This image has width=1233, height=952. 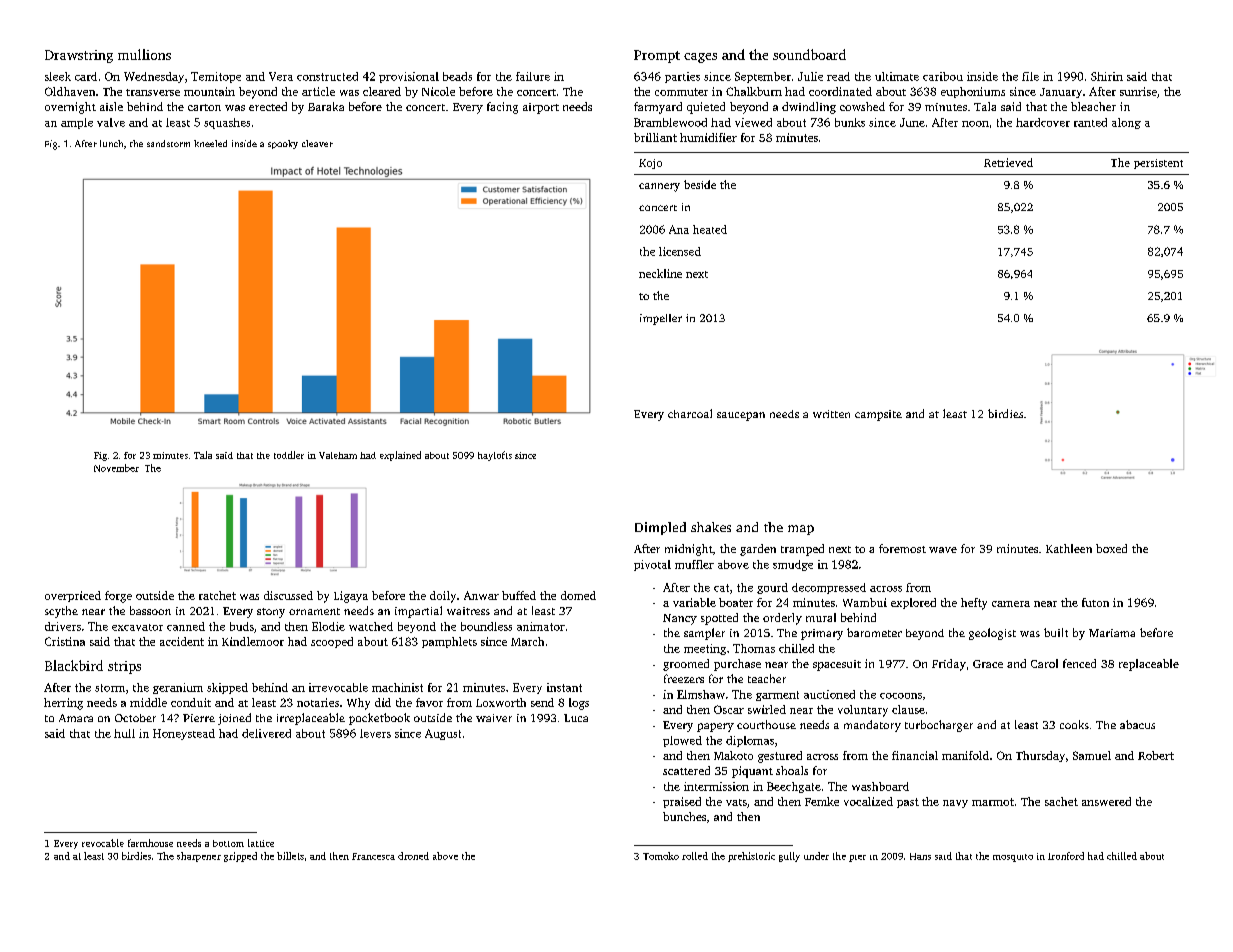 I want to click on file, so click(x=1030, y=76).
